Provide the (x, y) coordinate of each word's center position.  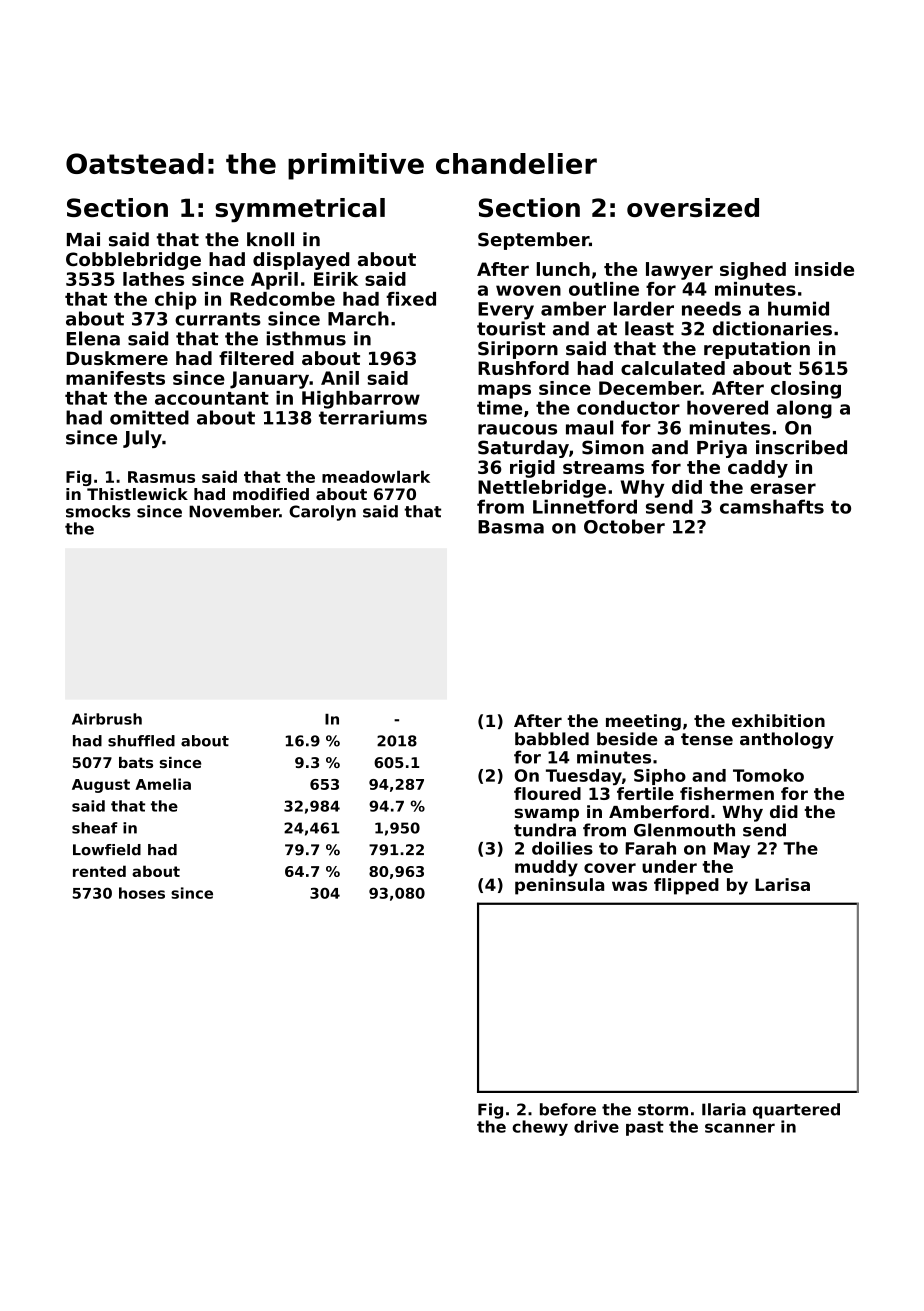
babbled (552, 739)
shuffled (141, 741)
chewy (540, 1128)
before (568, 1109)
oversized (693, 207)
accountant (212, 398)
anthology (787, 740)
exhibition (778, 720)
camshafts (772, 506)
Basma (511, 527)
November (234, 511)
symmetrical (300, 210)
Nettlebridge (542, 489)
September (533, 241)
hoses (142, 893)
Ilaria (724, 1109)
